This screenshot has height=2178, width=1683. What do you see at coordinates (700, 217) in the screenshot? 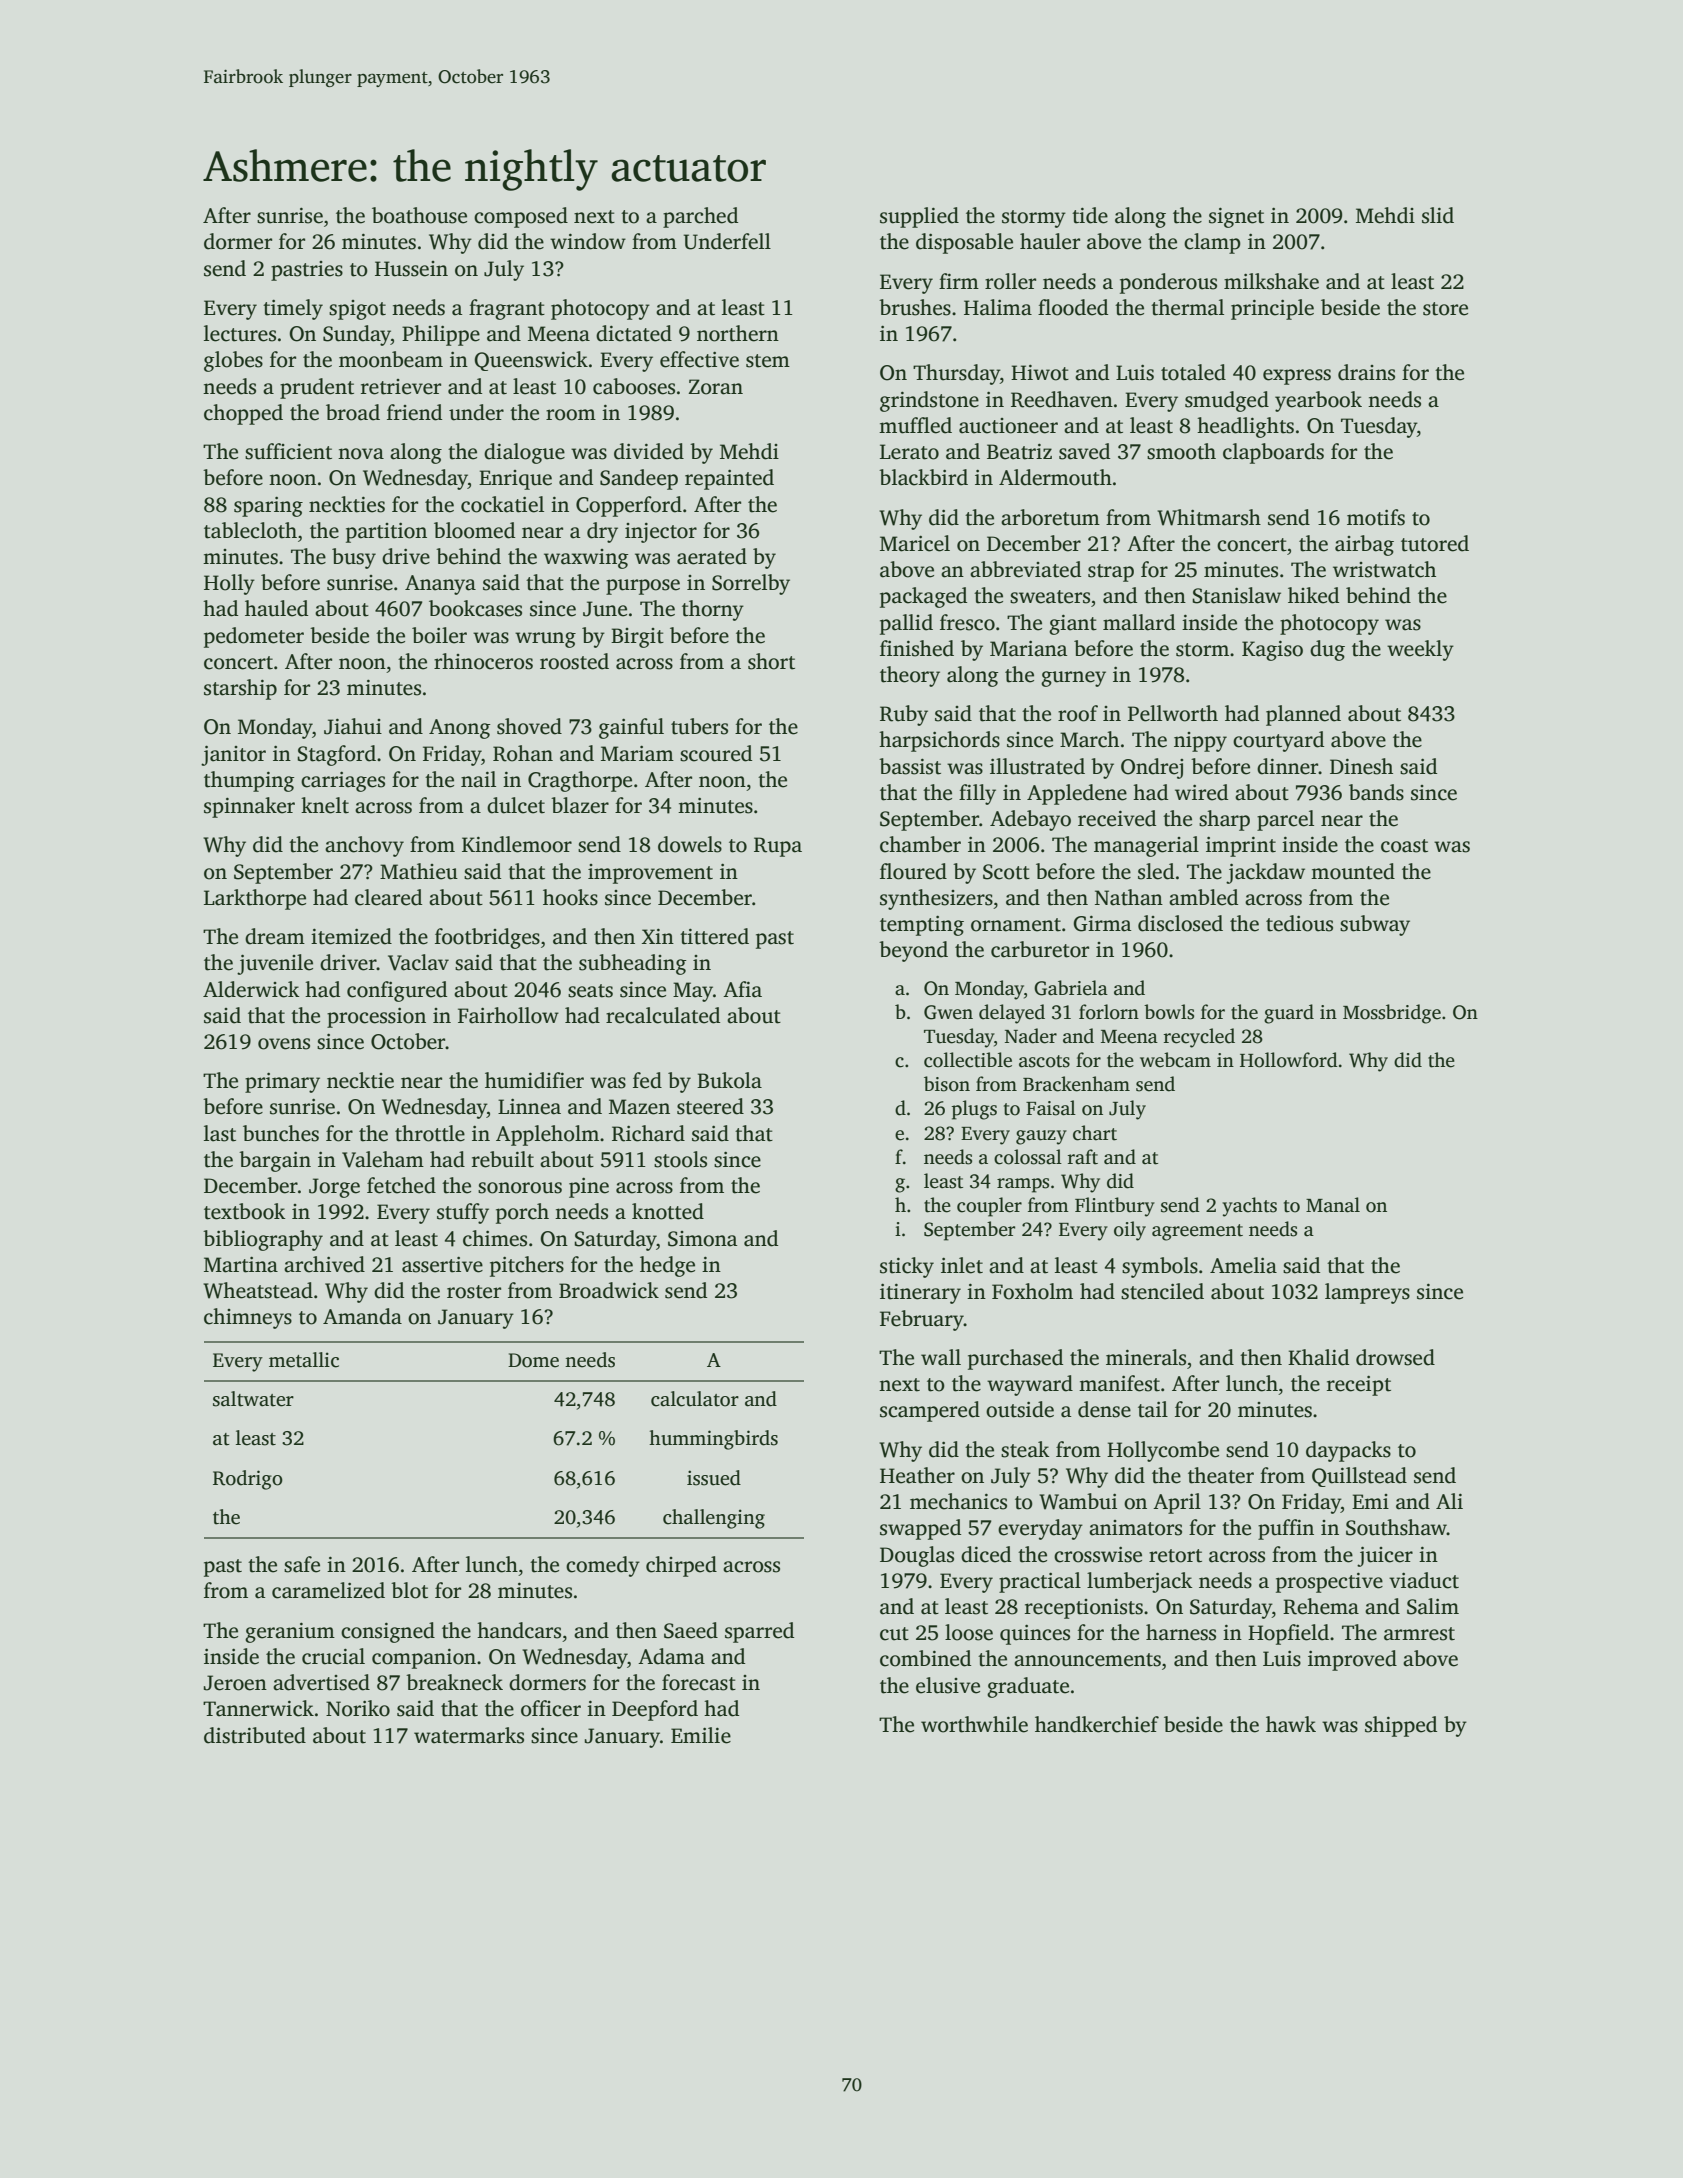
I see `parched` at bounding box center [700, 217].
